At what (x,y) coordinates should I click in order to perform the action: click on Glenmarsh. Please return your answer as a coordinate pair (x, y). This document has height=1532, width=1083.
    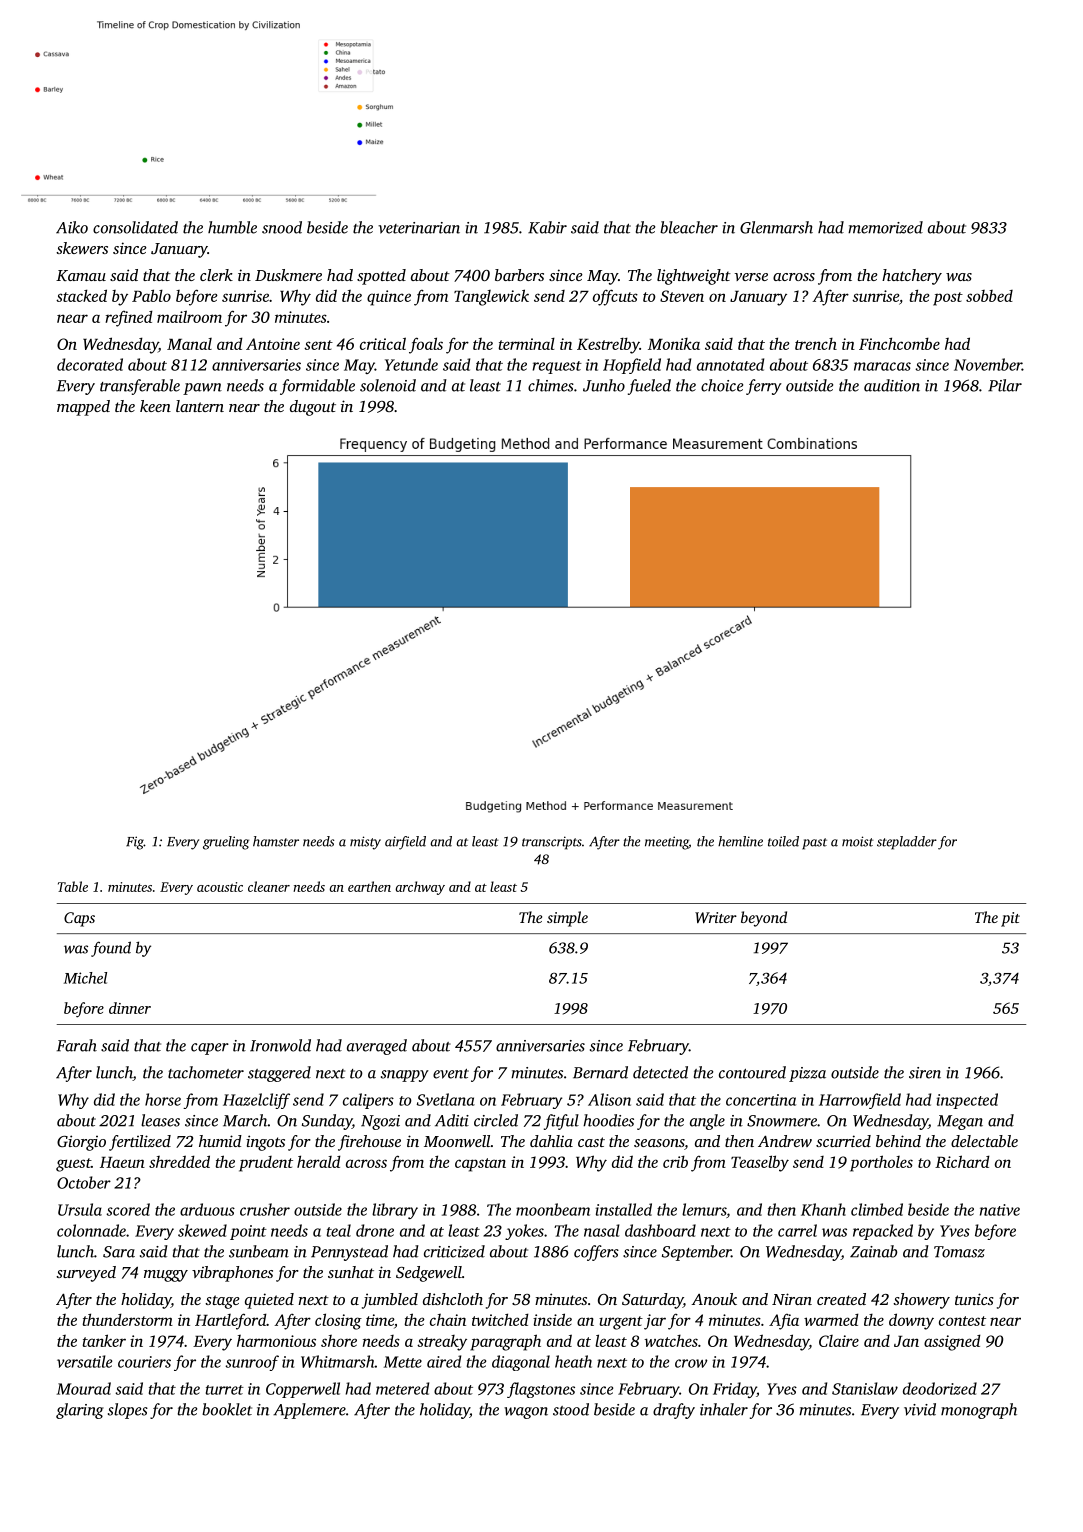
    Looking at the image, I should click on (776, 227).
